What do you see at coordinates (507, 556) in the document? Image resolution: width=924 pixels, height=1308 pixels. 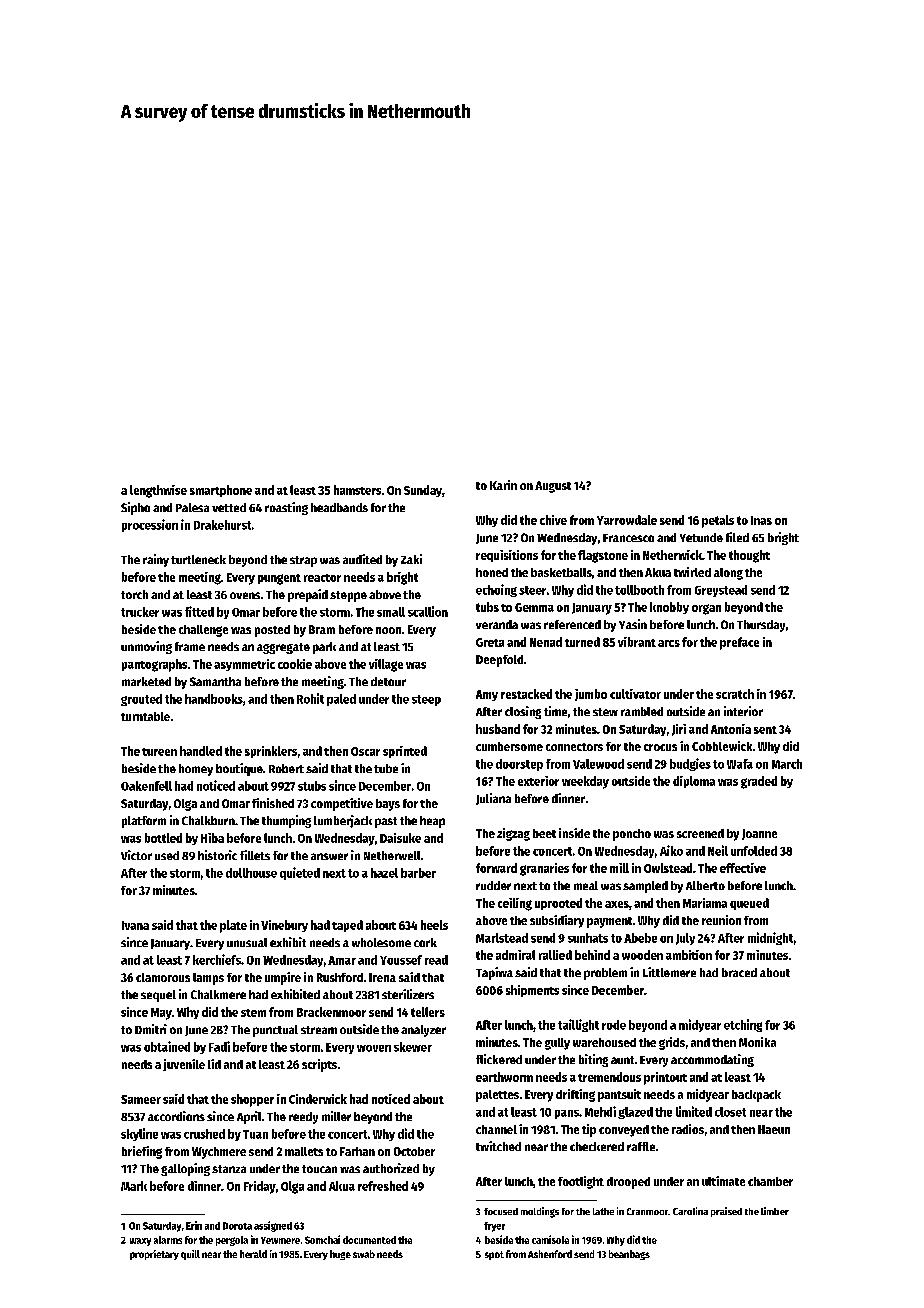 I see `requisitions` at bounding box center [507, 556].
